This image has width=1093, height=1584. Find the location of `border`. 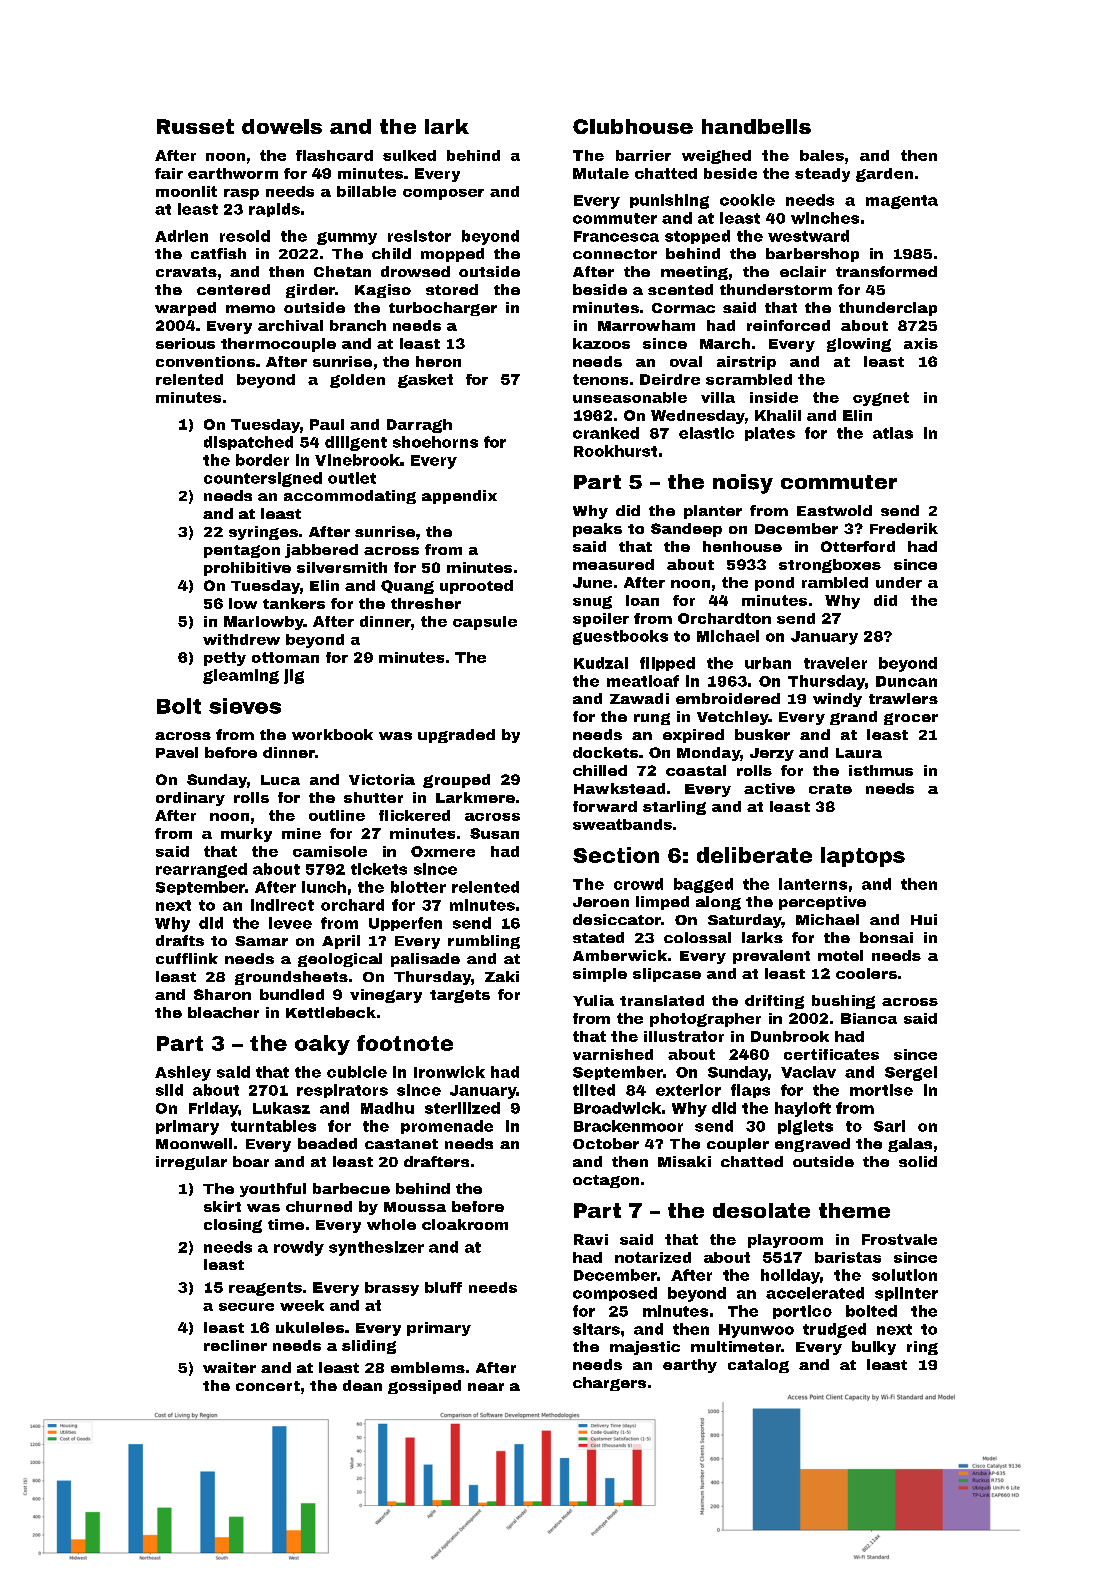

border is located at coordinates (262, 460).
